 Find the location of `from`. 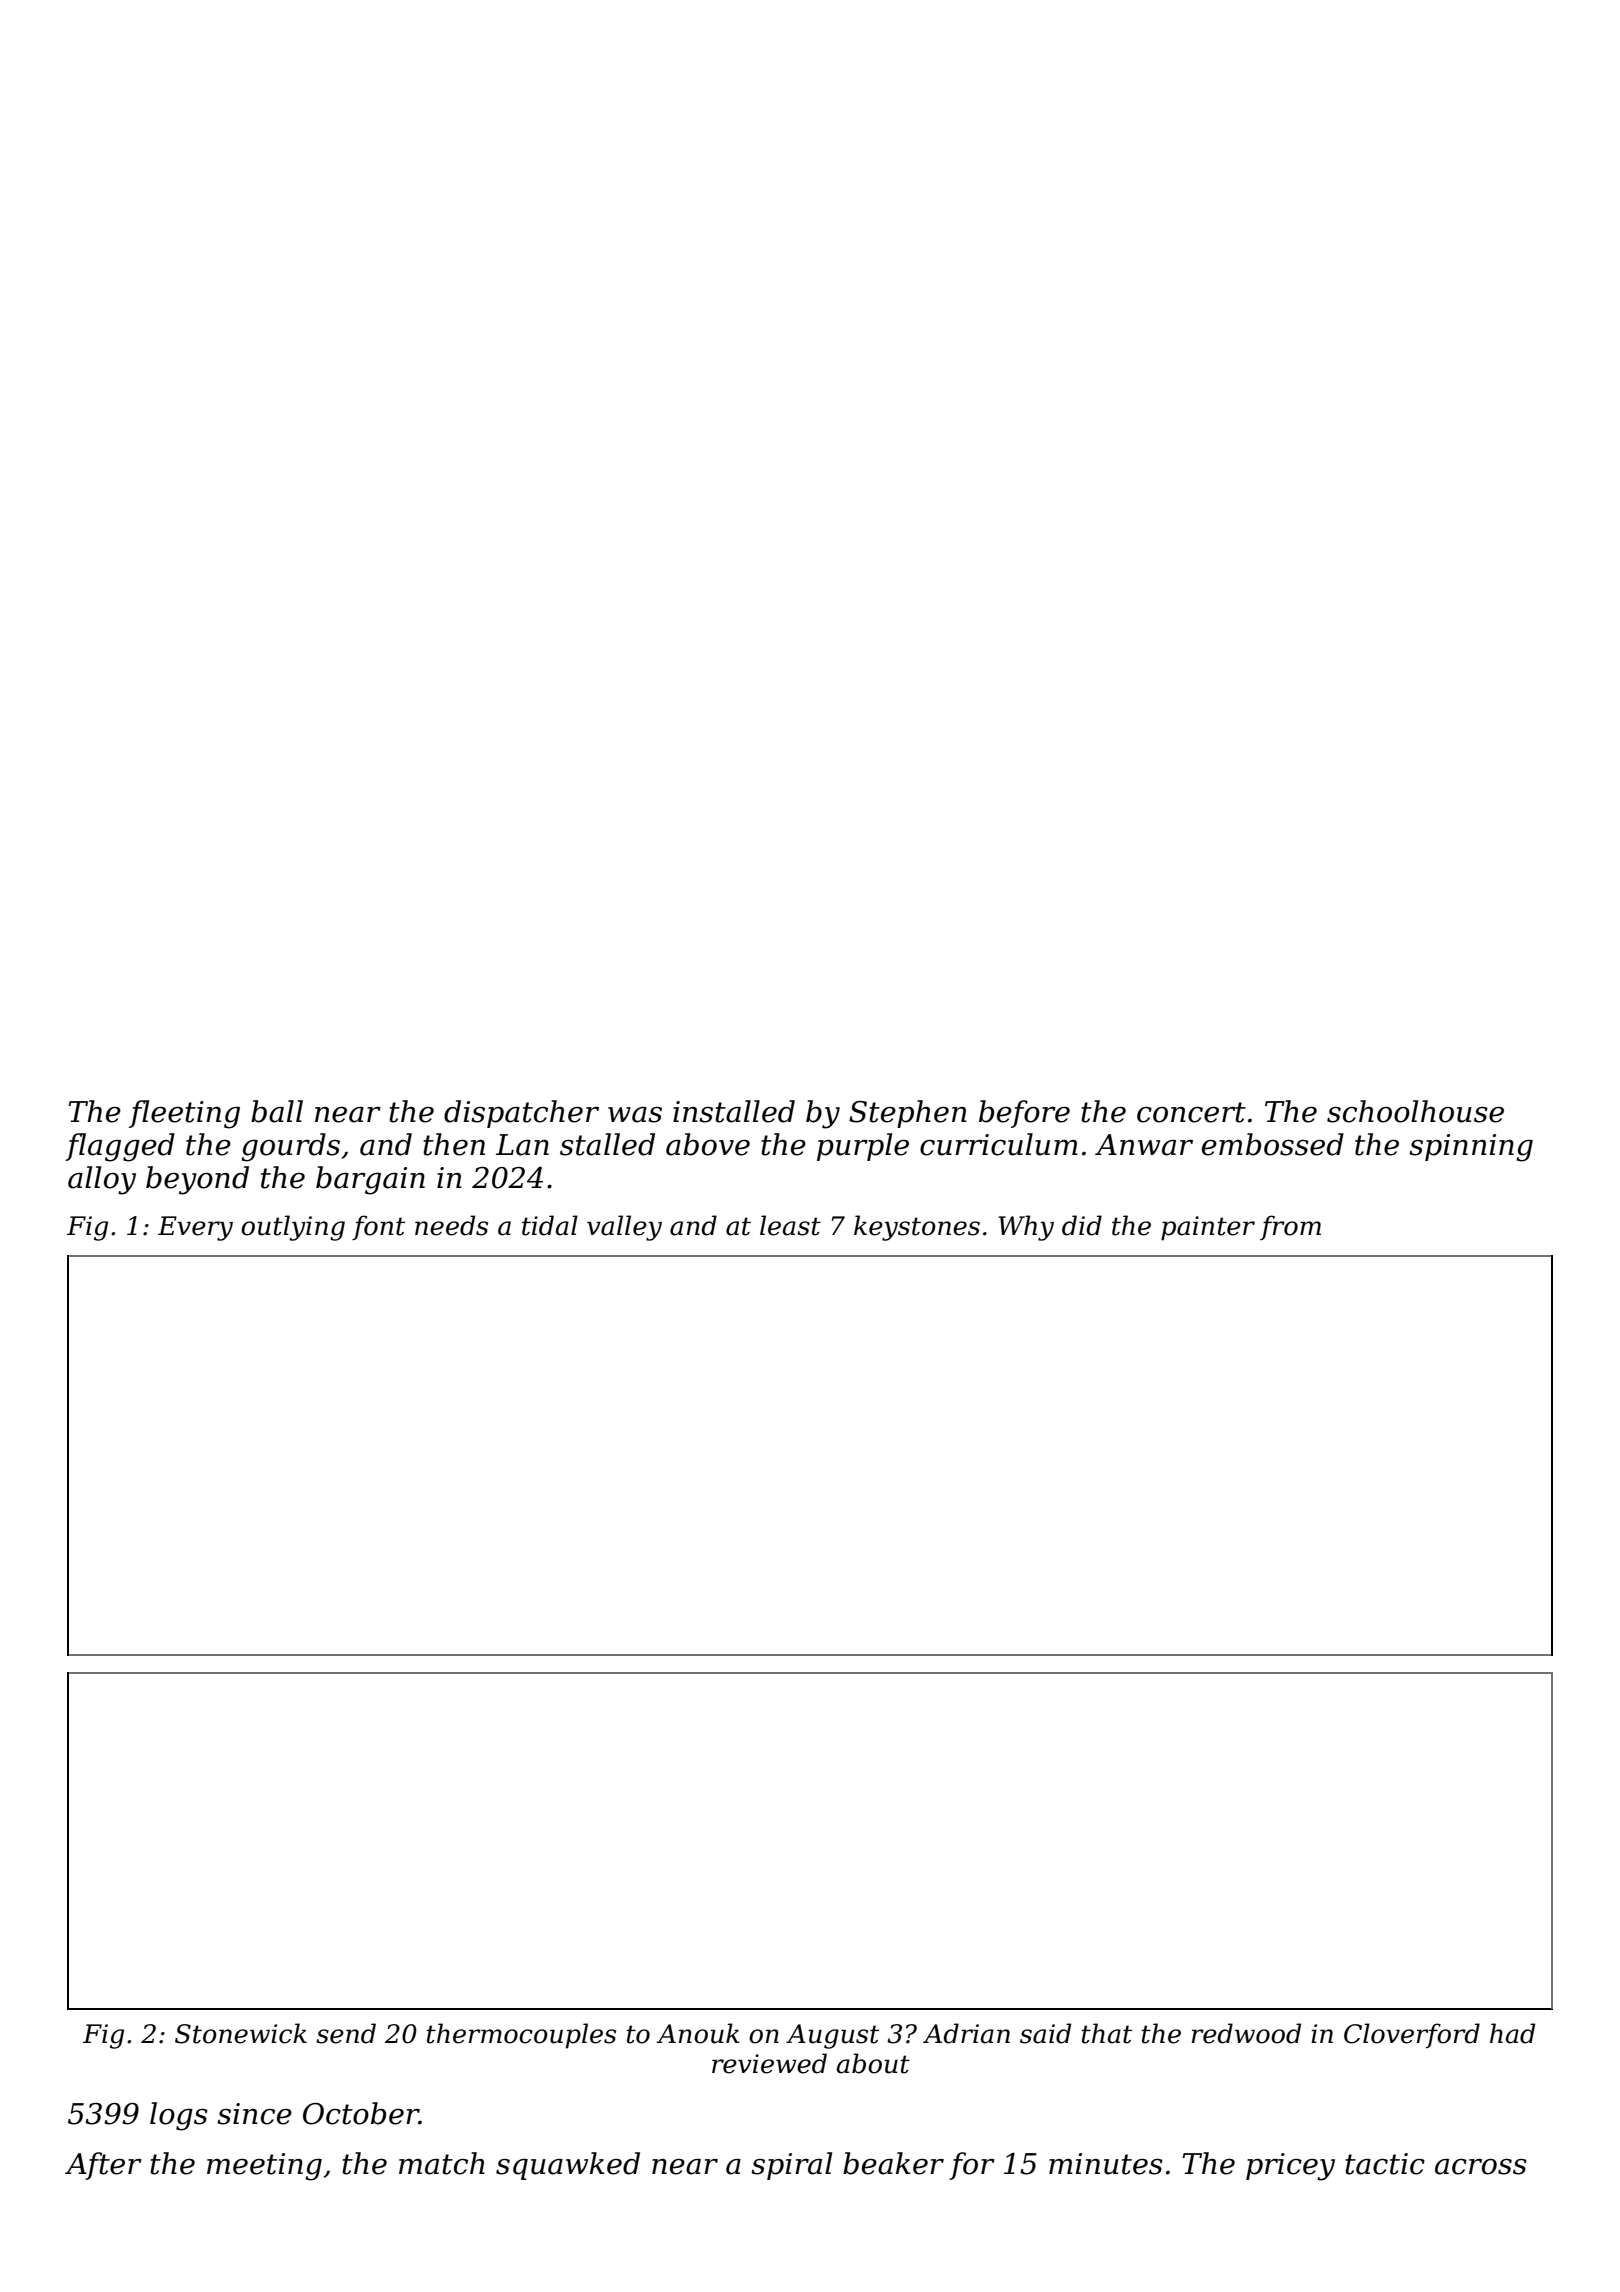

from is located at coordinates (1290, 1227).
